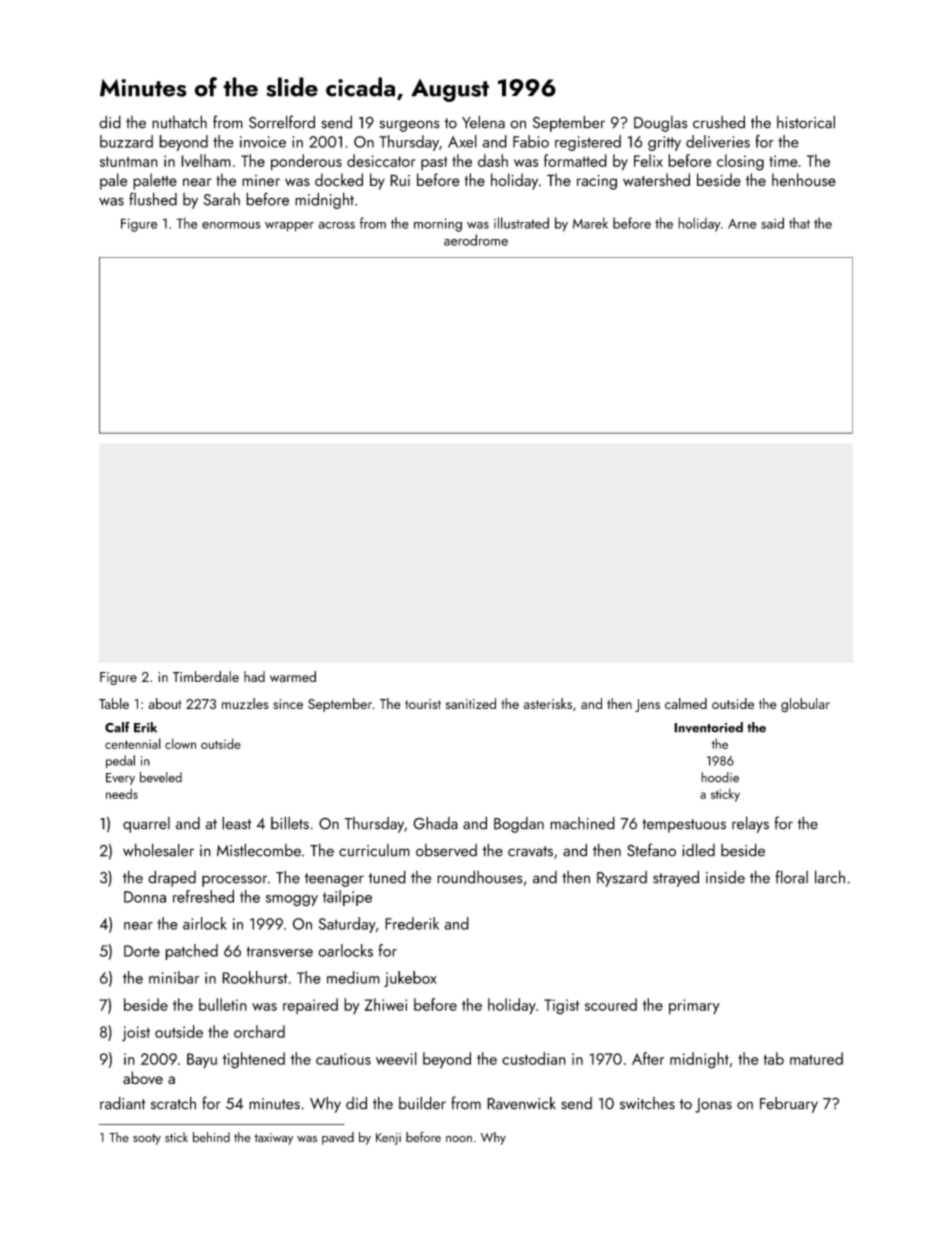 This screenshot has height=1233, width=952. Describe the element at coordinates (660, 124) in the screenshot. I see `Douglas` at that location.
